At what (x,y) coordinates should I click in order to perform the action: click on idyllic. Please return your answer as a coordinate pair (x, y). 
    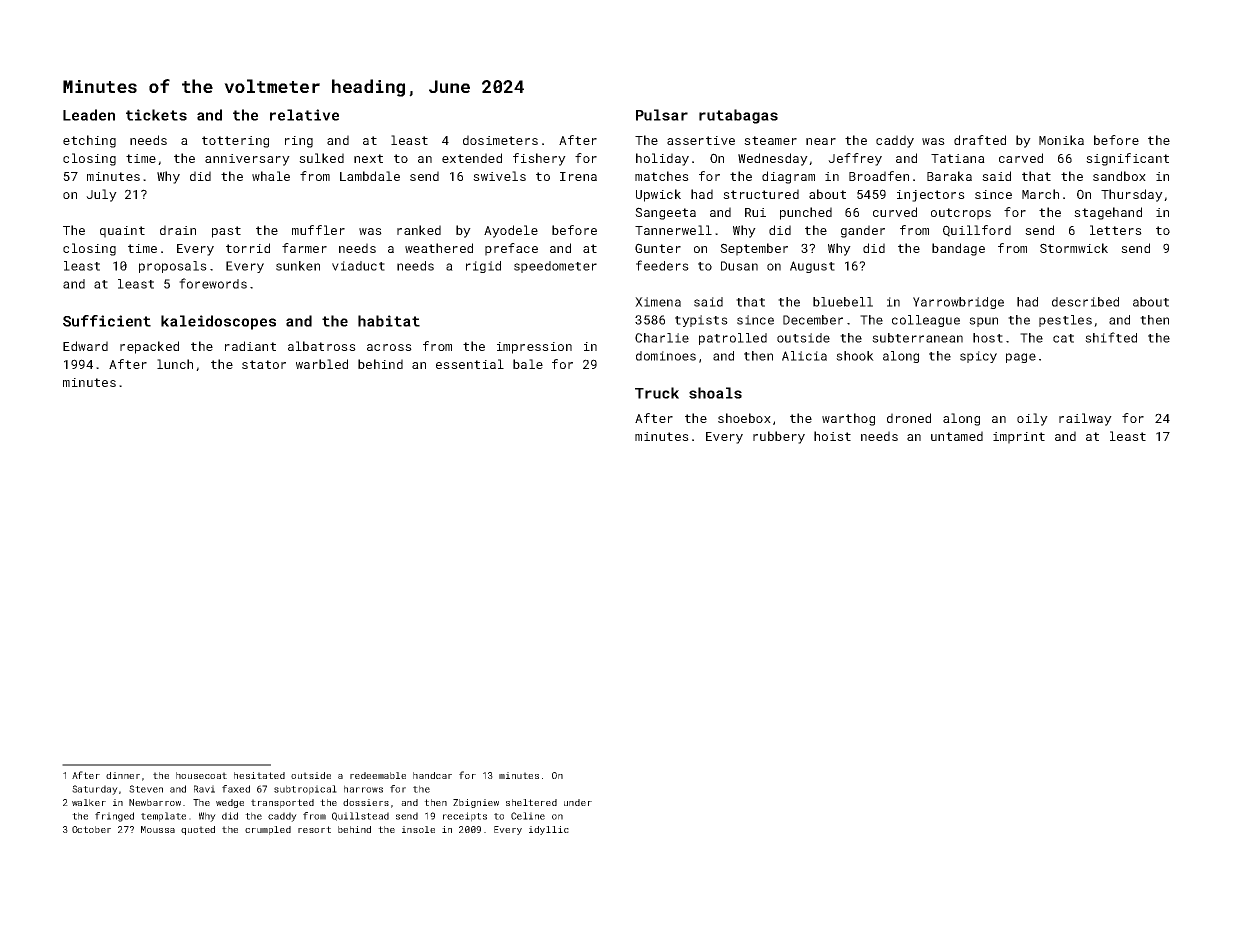
    Looking at the image, I should click on (549, 830).
